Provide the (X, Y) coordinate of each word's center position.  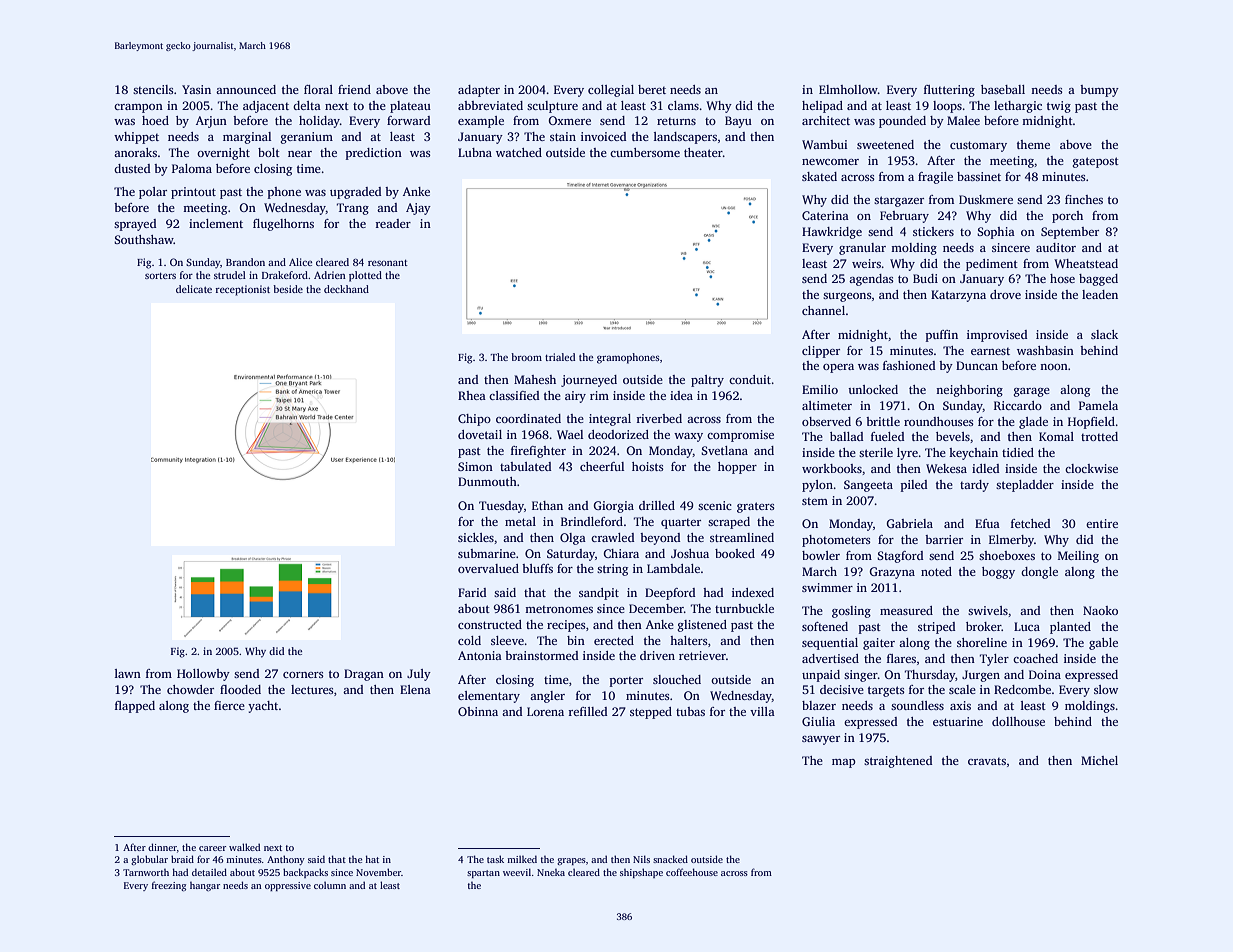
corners (303, 675)
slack (1104, 334)
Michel (1099, 760)
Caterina (825, 215)
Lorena (545, 711)
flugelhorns (283, 225)
